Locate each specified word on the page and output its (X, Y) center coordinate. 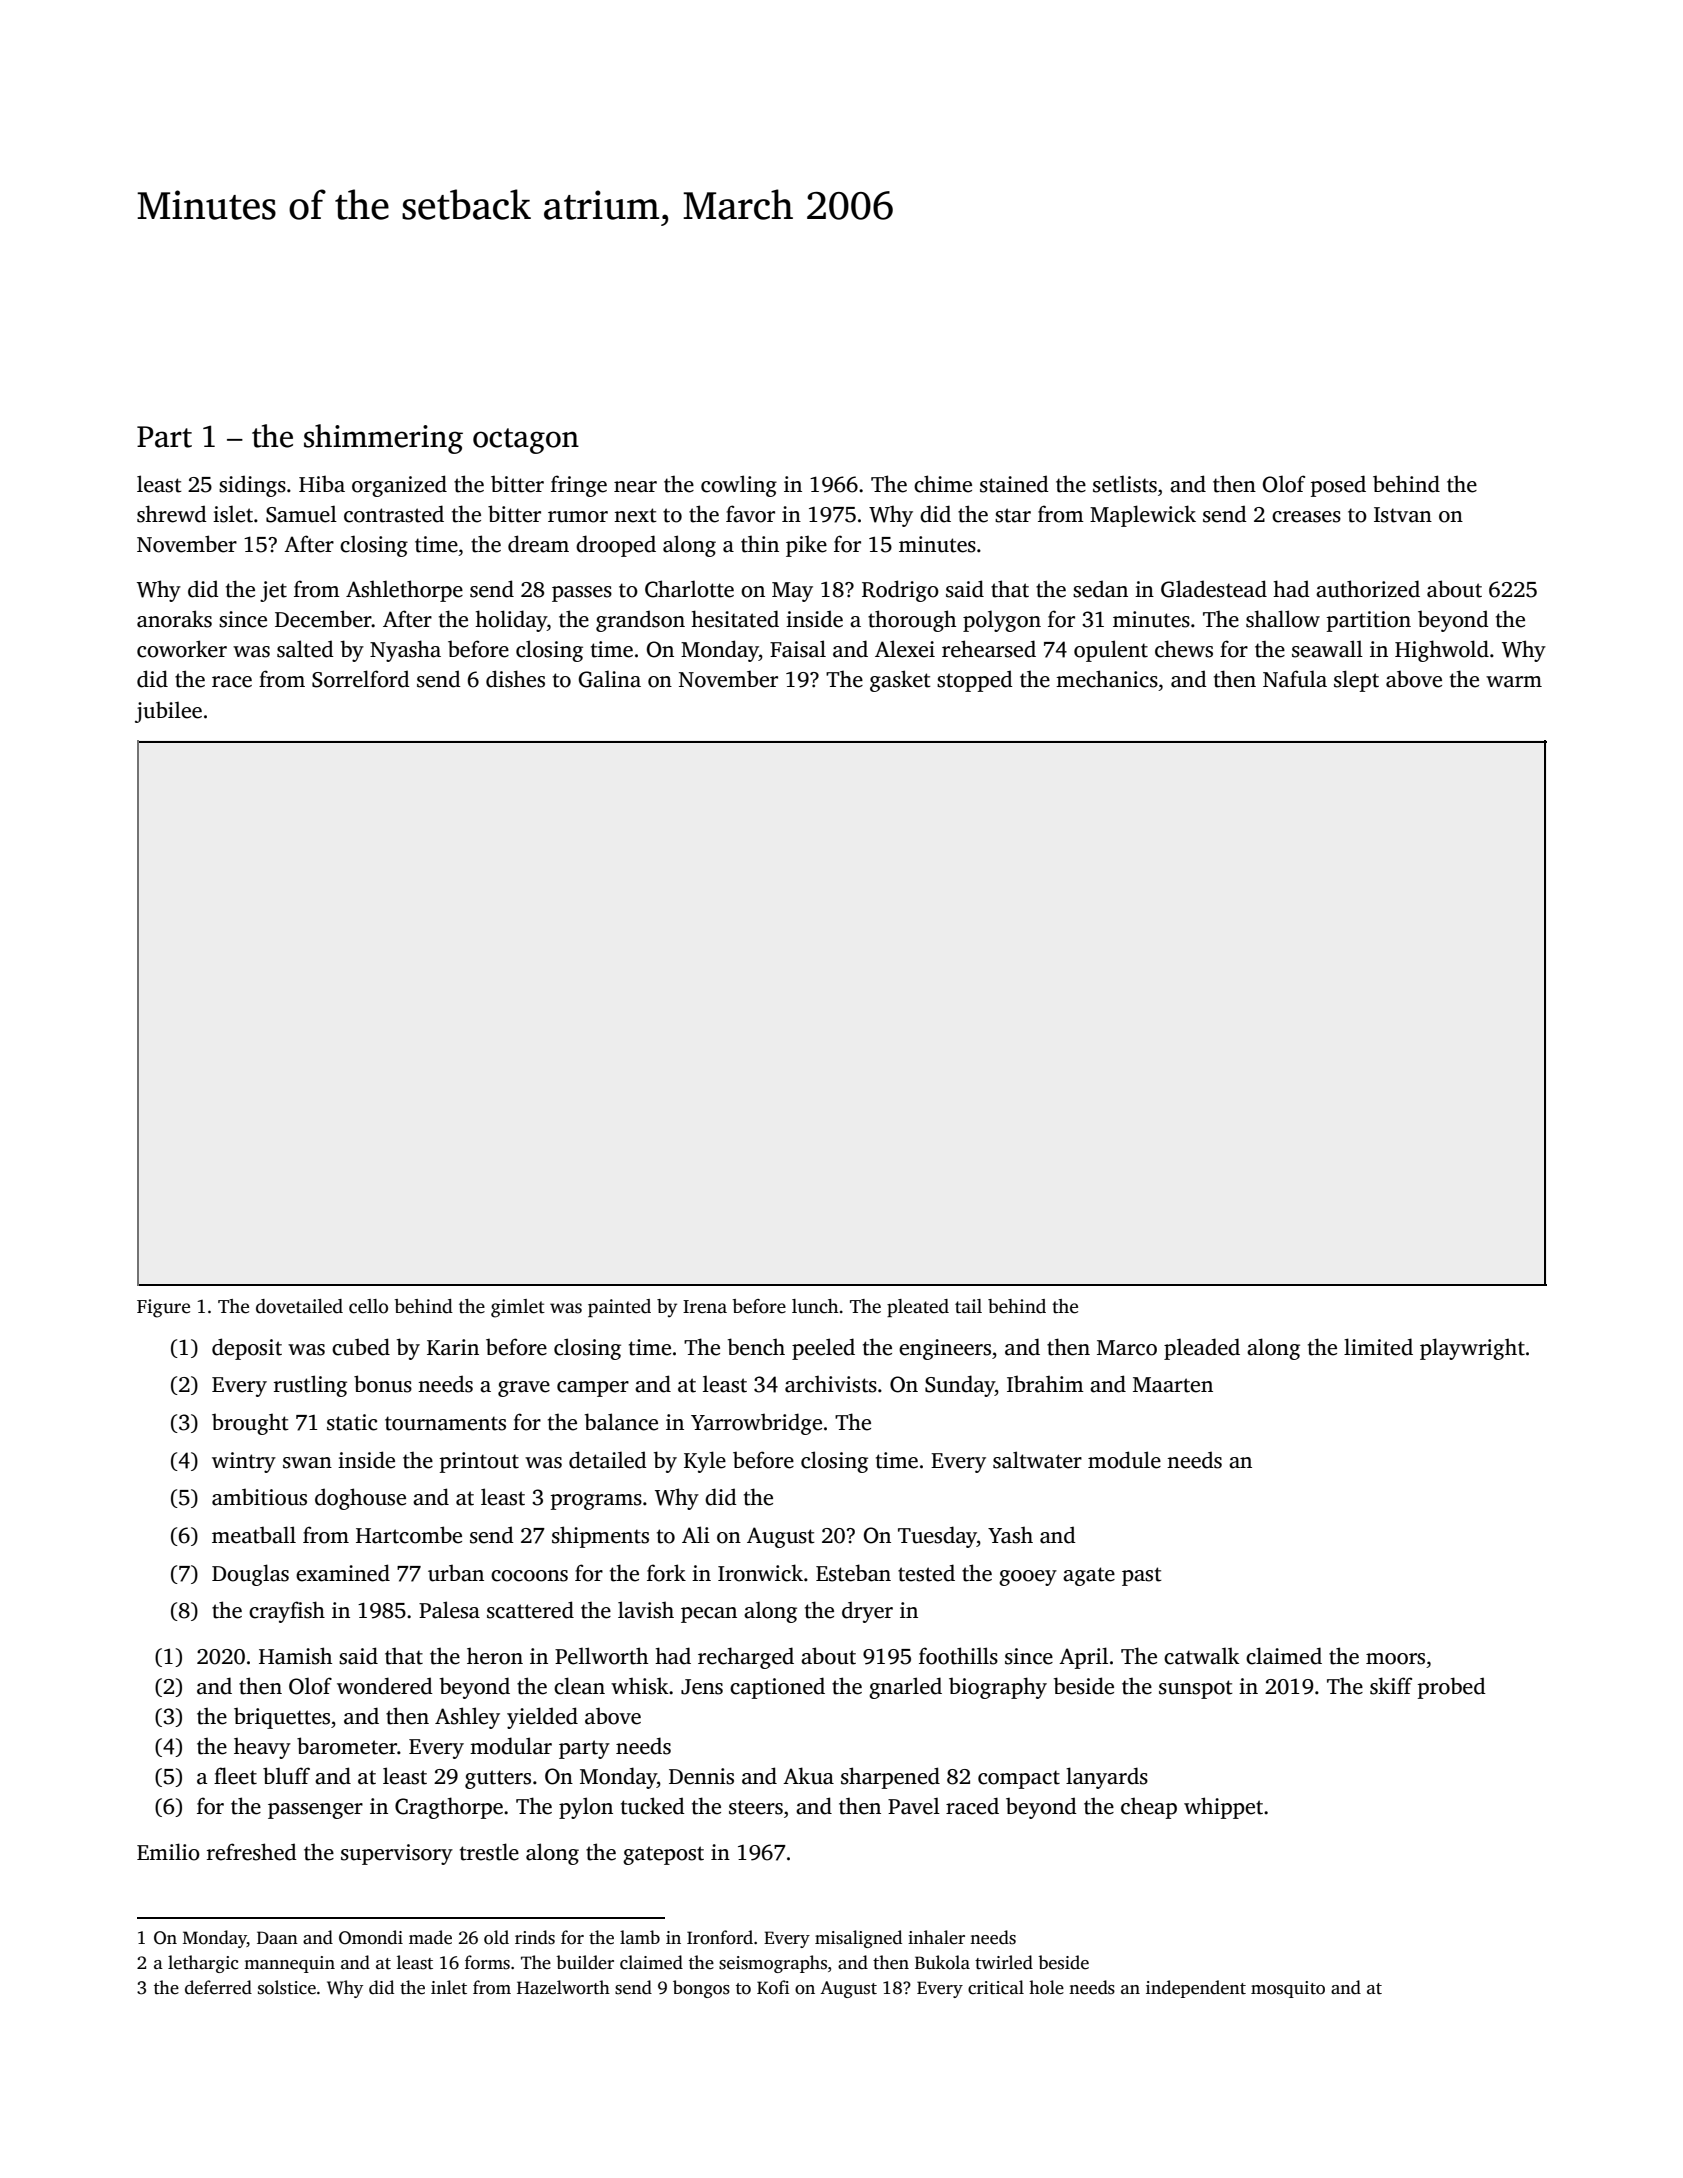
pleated (918, 1308)
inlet (449, 1987)
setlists (1125, 484)
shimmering (383, 439)
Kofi (773, 1987)
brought (250, 1424)
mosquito (1288, 1989)
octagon (526, 441)
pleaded (1202, 1349)
